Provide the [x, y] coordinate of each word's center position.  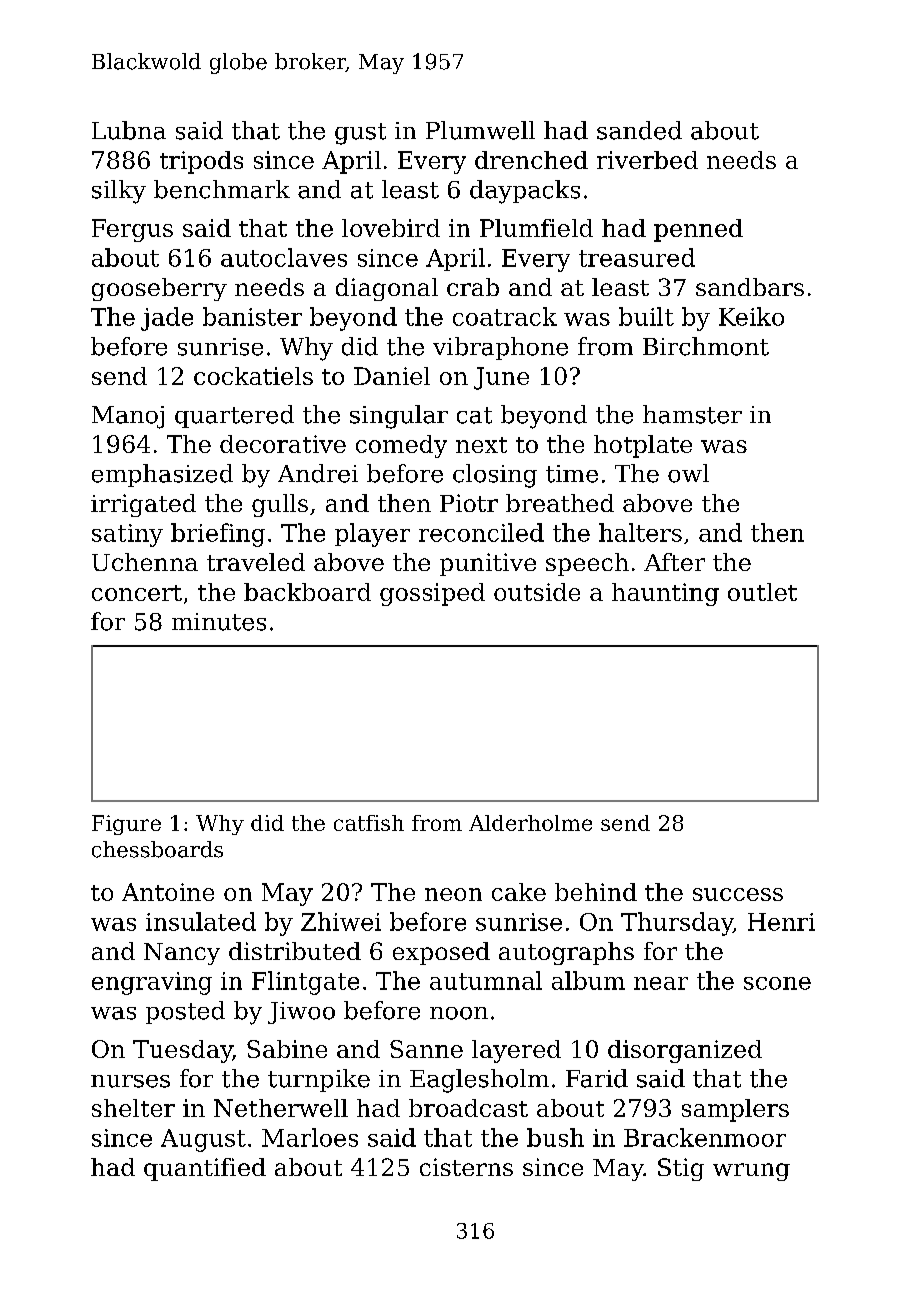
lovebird [391, 228]
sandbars [750, 287]
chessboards [157, 849]
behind [596, 892]
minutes [219, 622]
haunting [665, 594]
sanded [639, 130]
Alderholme [530, 823]
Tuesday [182, 1051]
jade [167, 319]
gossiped [432, 594]
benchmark [222, 189]
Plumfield [536, 228]
